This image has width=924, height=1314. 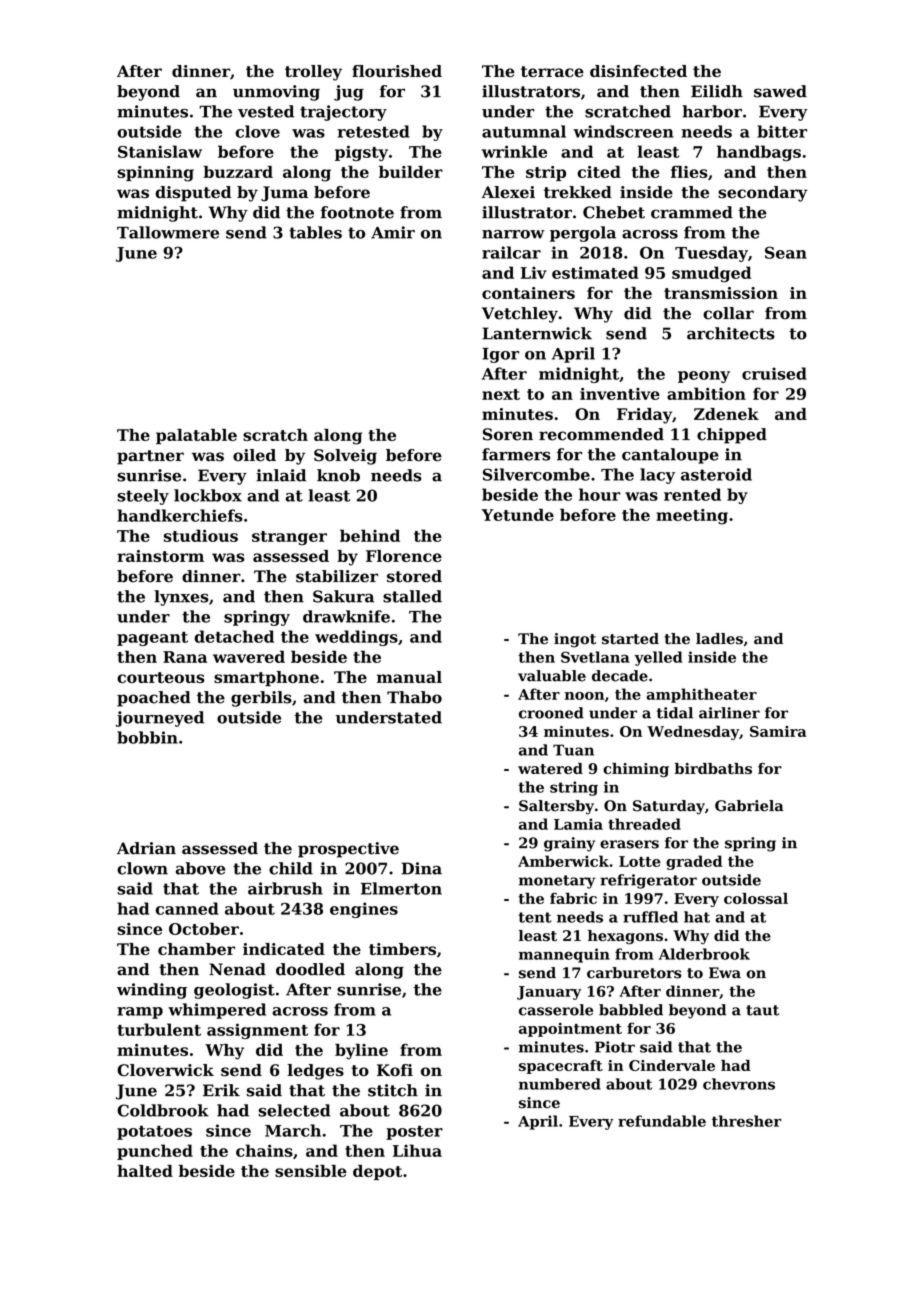 What do you see at coordinates (276, 93) in the image?
I see `unmoving` at bounding box center [276, 93].
